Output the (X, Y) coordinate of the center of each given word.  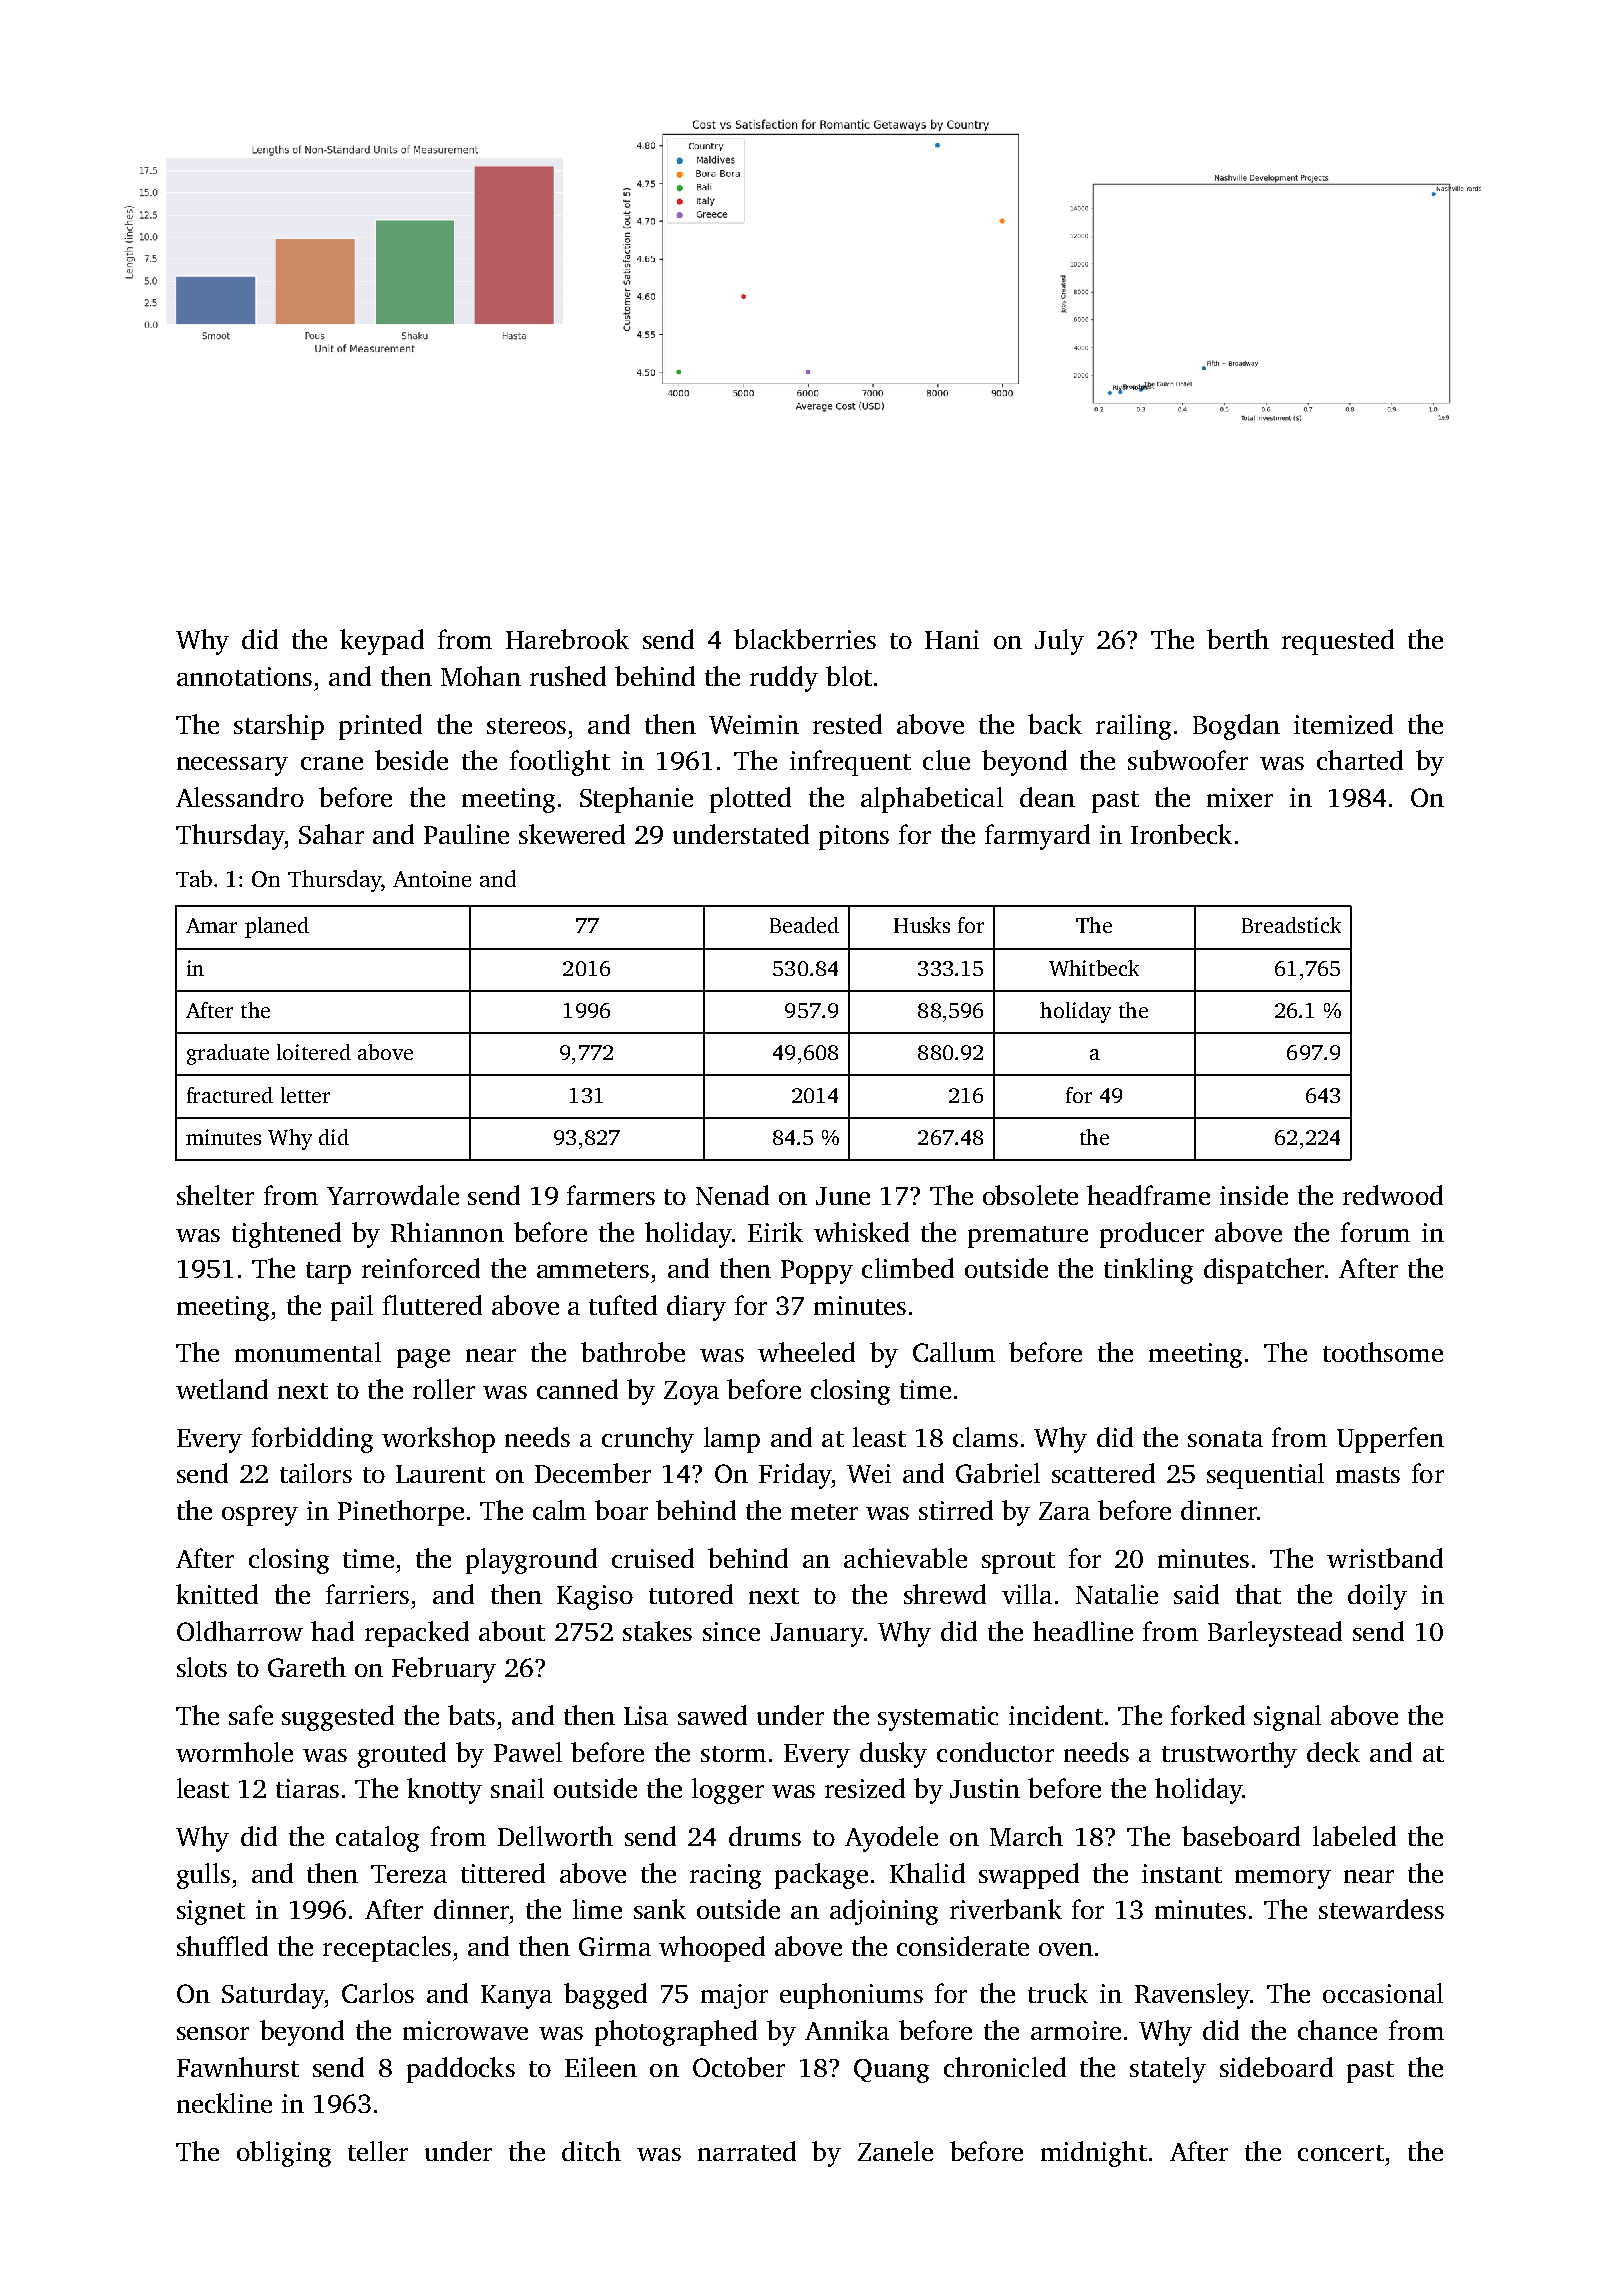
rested (847, 724)
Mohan (481, 676)
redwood (1393, 1195)
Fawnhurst (238, 2067)
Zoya (691, 1393)
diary (696, 1308)
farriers (367, 1594)
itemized (1343, 724)
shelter (215, 1195)
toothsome (1383, 1352)
